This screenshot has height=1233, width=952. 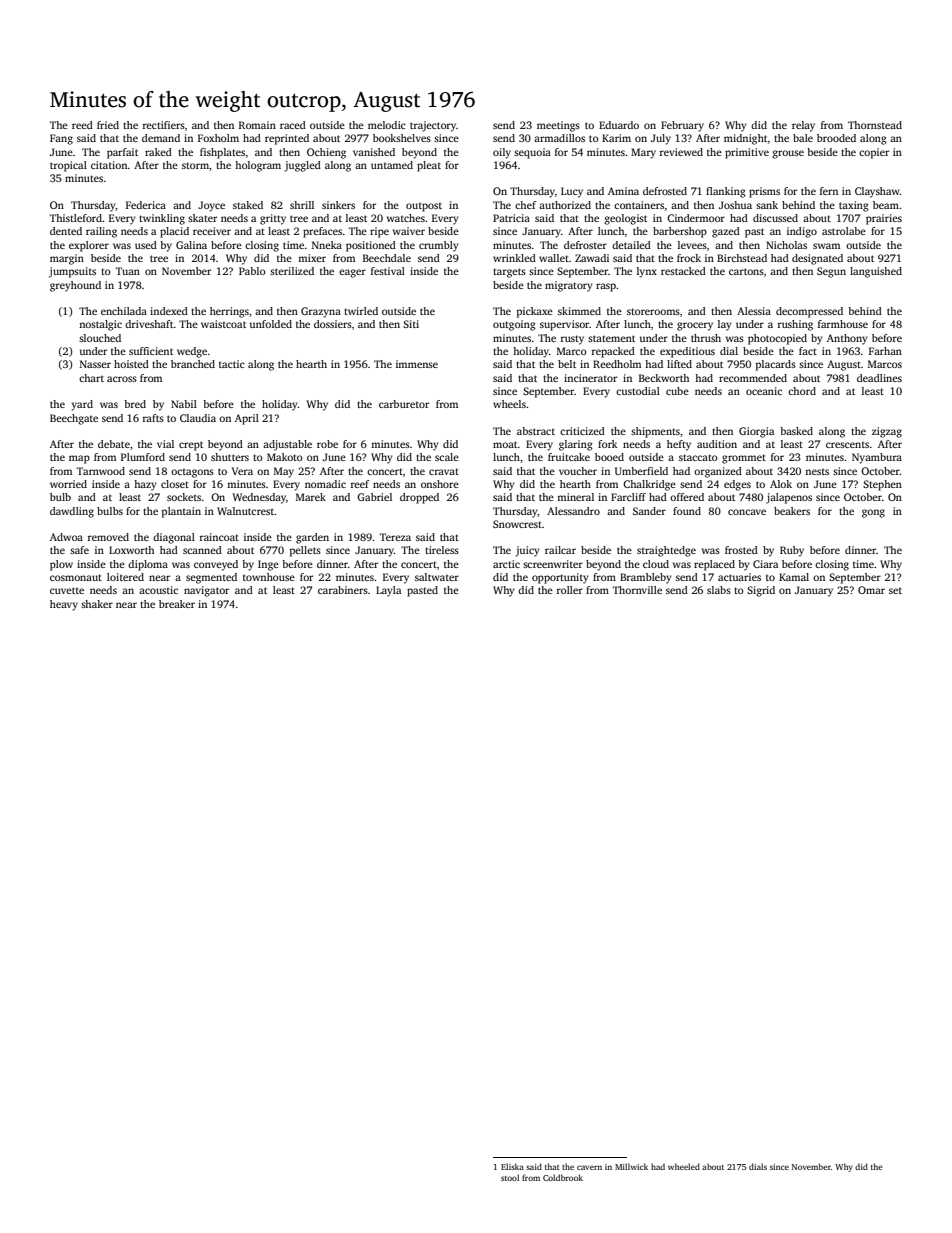 What do you see at coordinates (563, 1177) in the screenshot?
I see `Coldbrook` at bounding box center [563, 1177].
